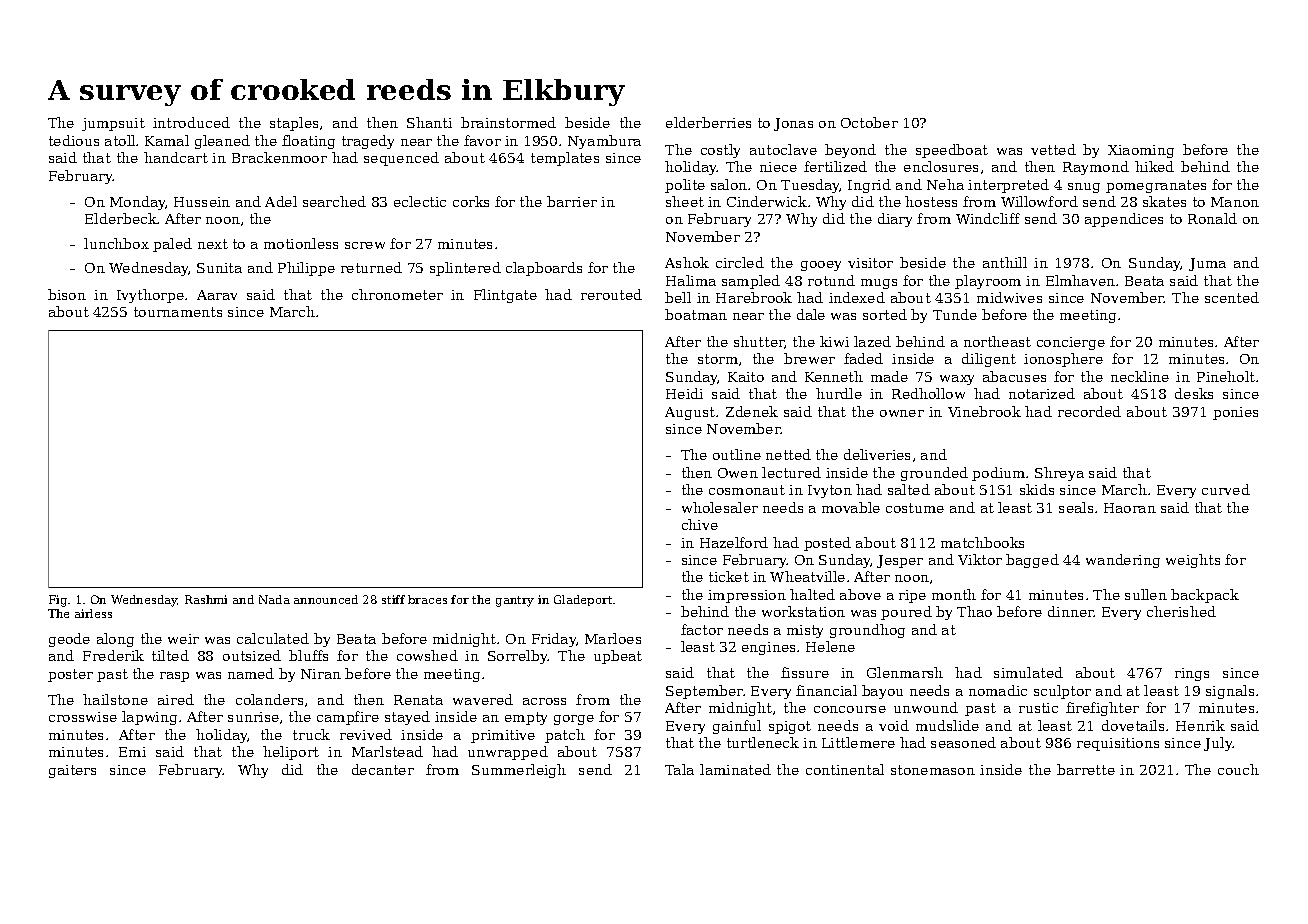  What do you see at coordinates (933, 770) in the page?
I see `stonemason` at bounding box center [933, 770].
